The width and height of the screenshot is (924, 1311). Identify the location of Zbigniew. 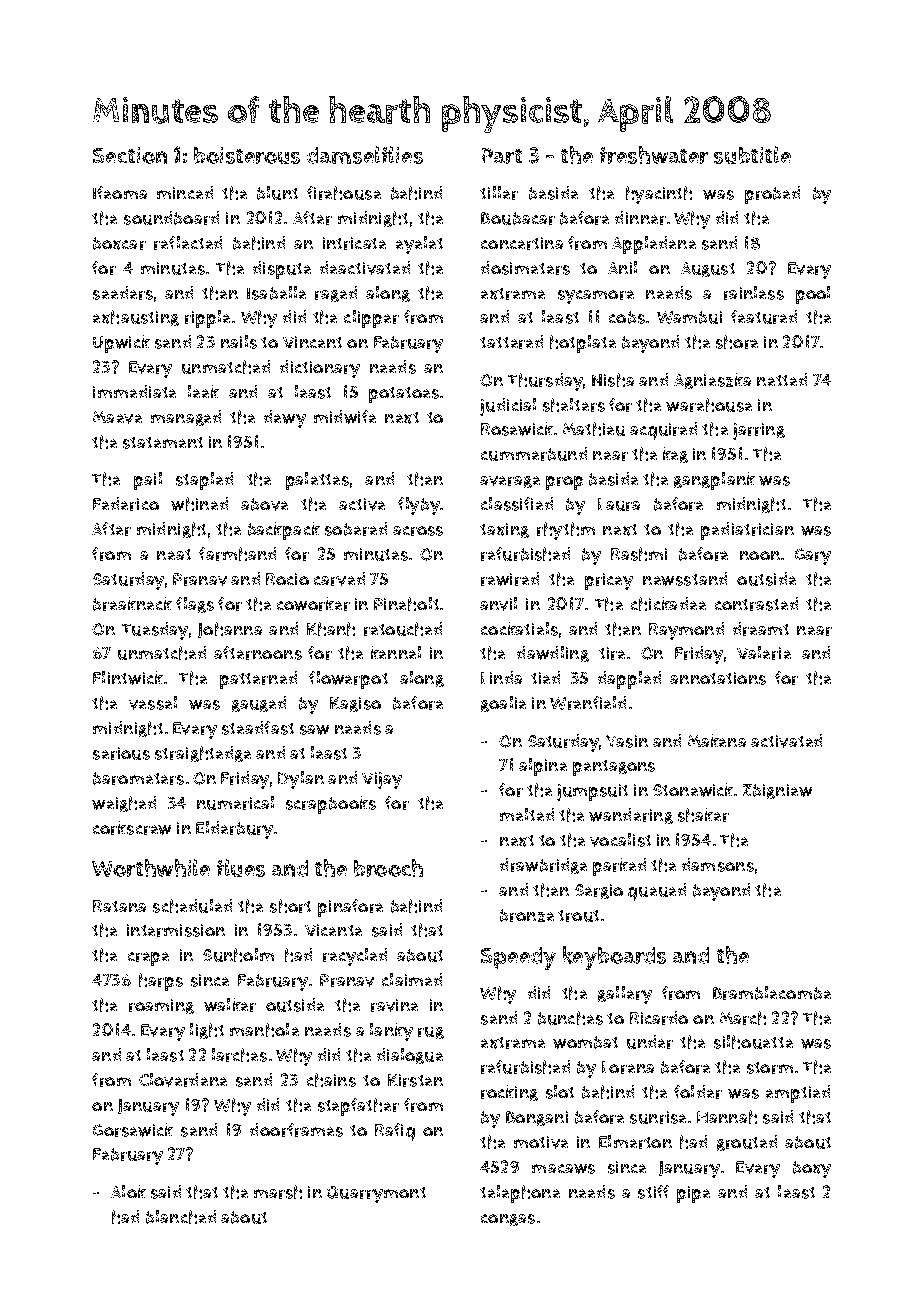
(777, 791).
